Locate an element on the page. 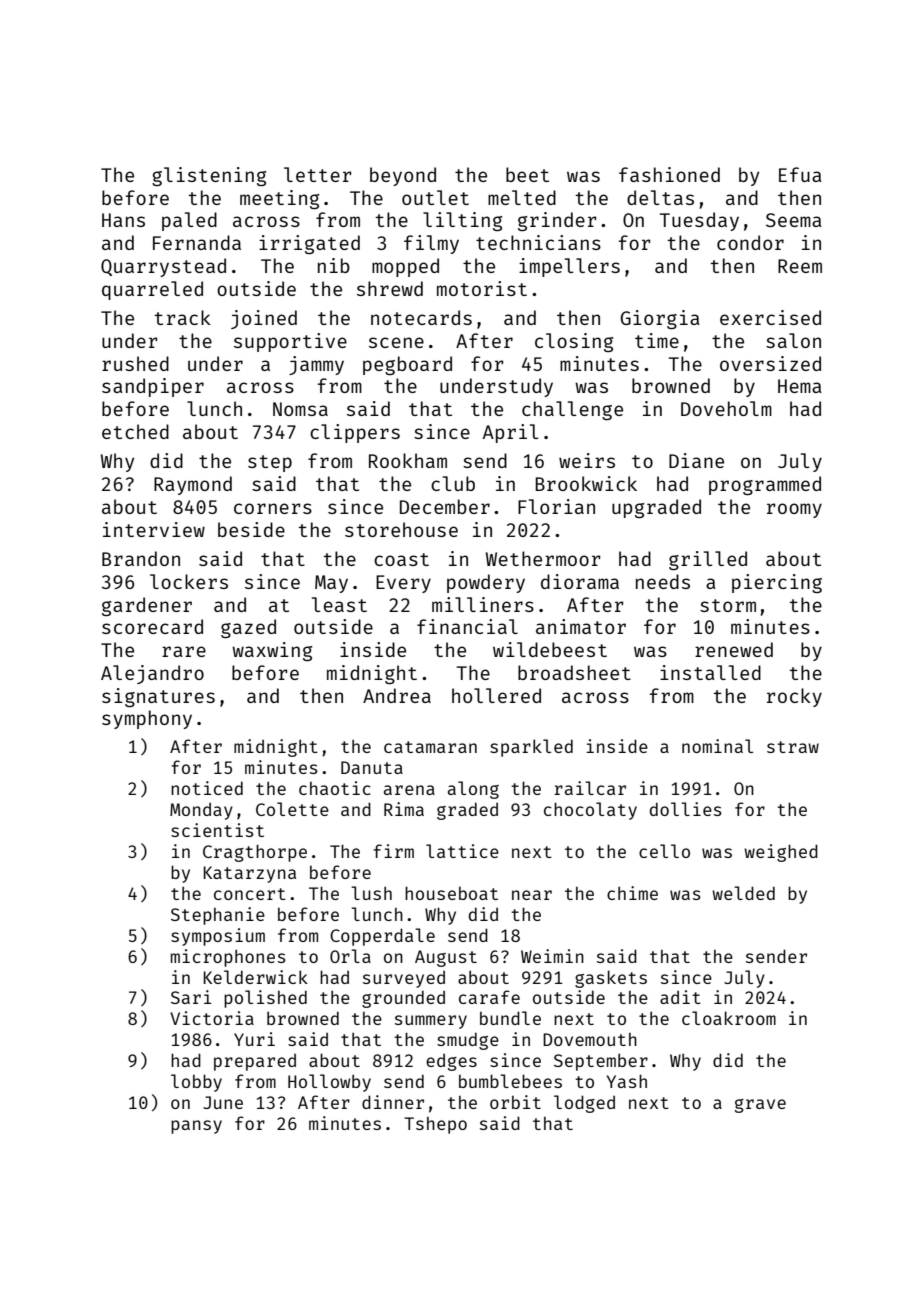  cloakroom is located at coordinates (729, 1018).
